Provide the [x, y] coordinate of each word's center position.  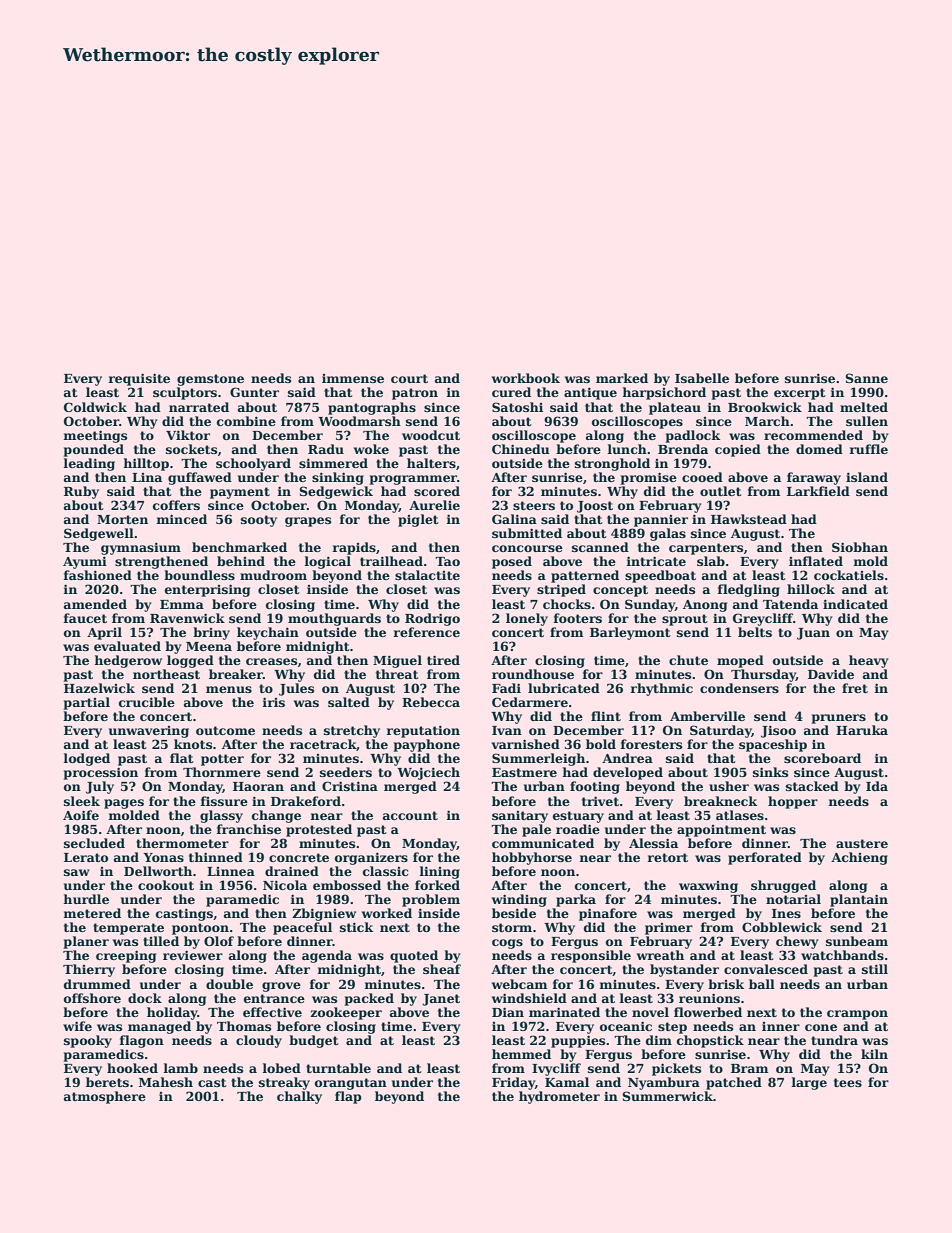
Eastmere [524, 772]
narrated [199, 407]
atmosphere [105, 1097]
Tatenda [790, 604]
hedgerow [128, 661]
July [100, 787]
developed [628, 773]
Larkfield [818, 491]
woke [371, 449]
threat [397, 674]
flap [348, 1097]
